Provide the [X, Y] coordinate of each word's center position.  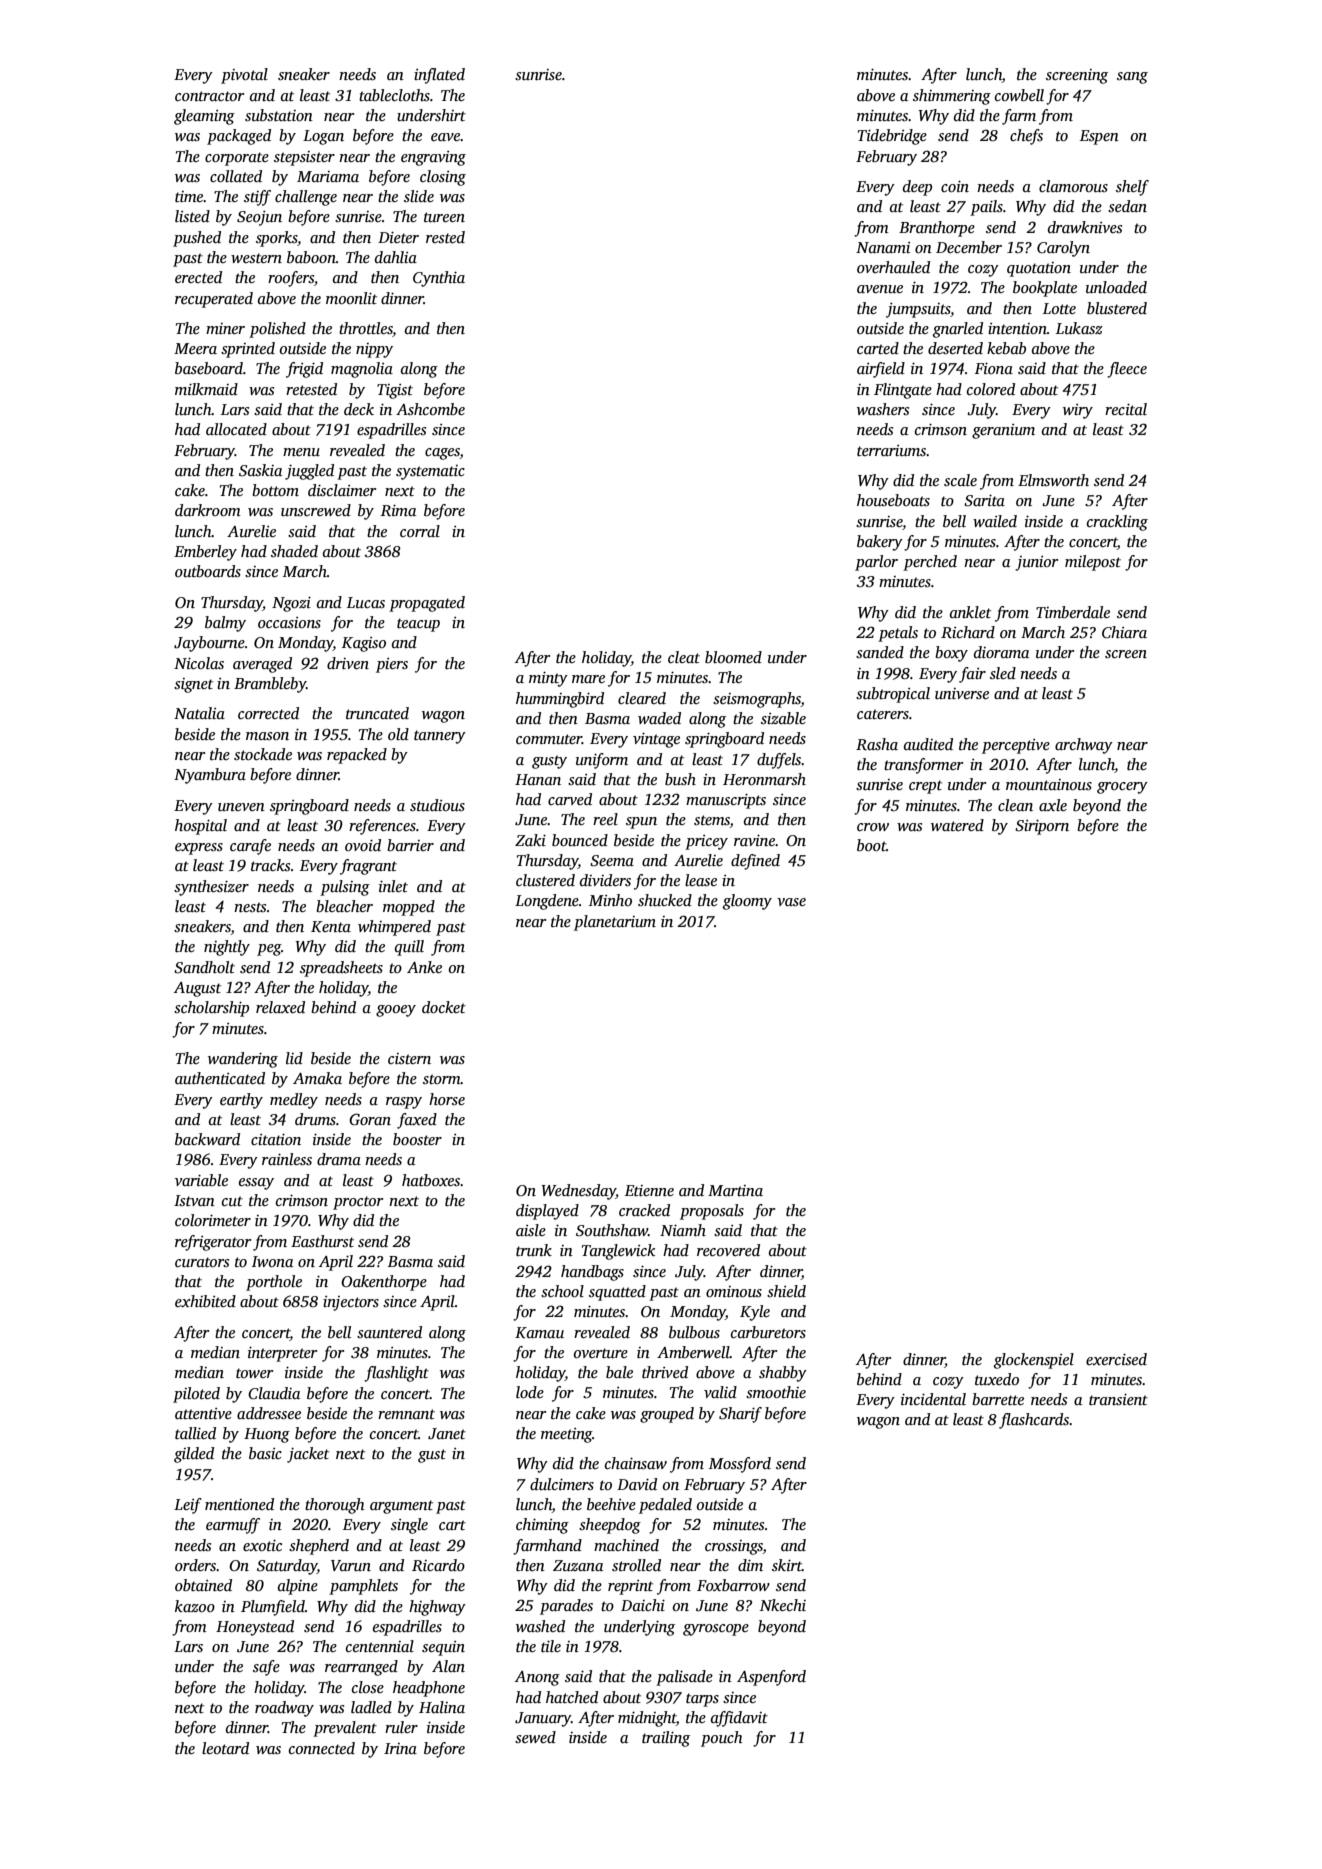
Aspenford [771, 1678]
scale [960, 480]
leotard [225, 1748]
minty [548, 679]
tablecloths [394, 95]
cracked [644, 1210]
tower [254, 1373]
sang [1132, 78]
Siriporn [1042, 827]
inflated [439, 76]
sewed [535, 1737]
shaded [294, 551]
